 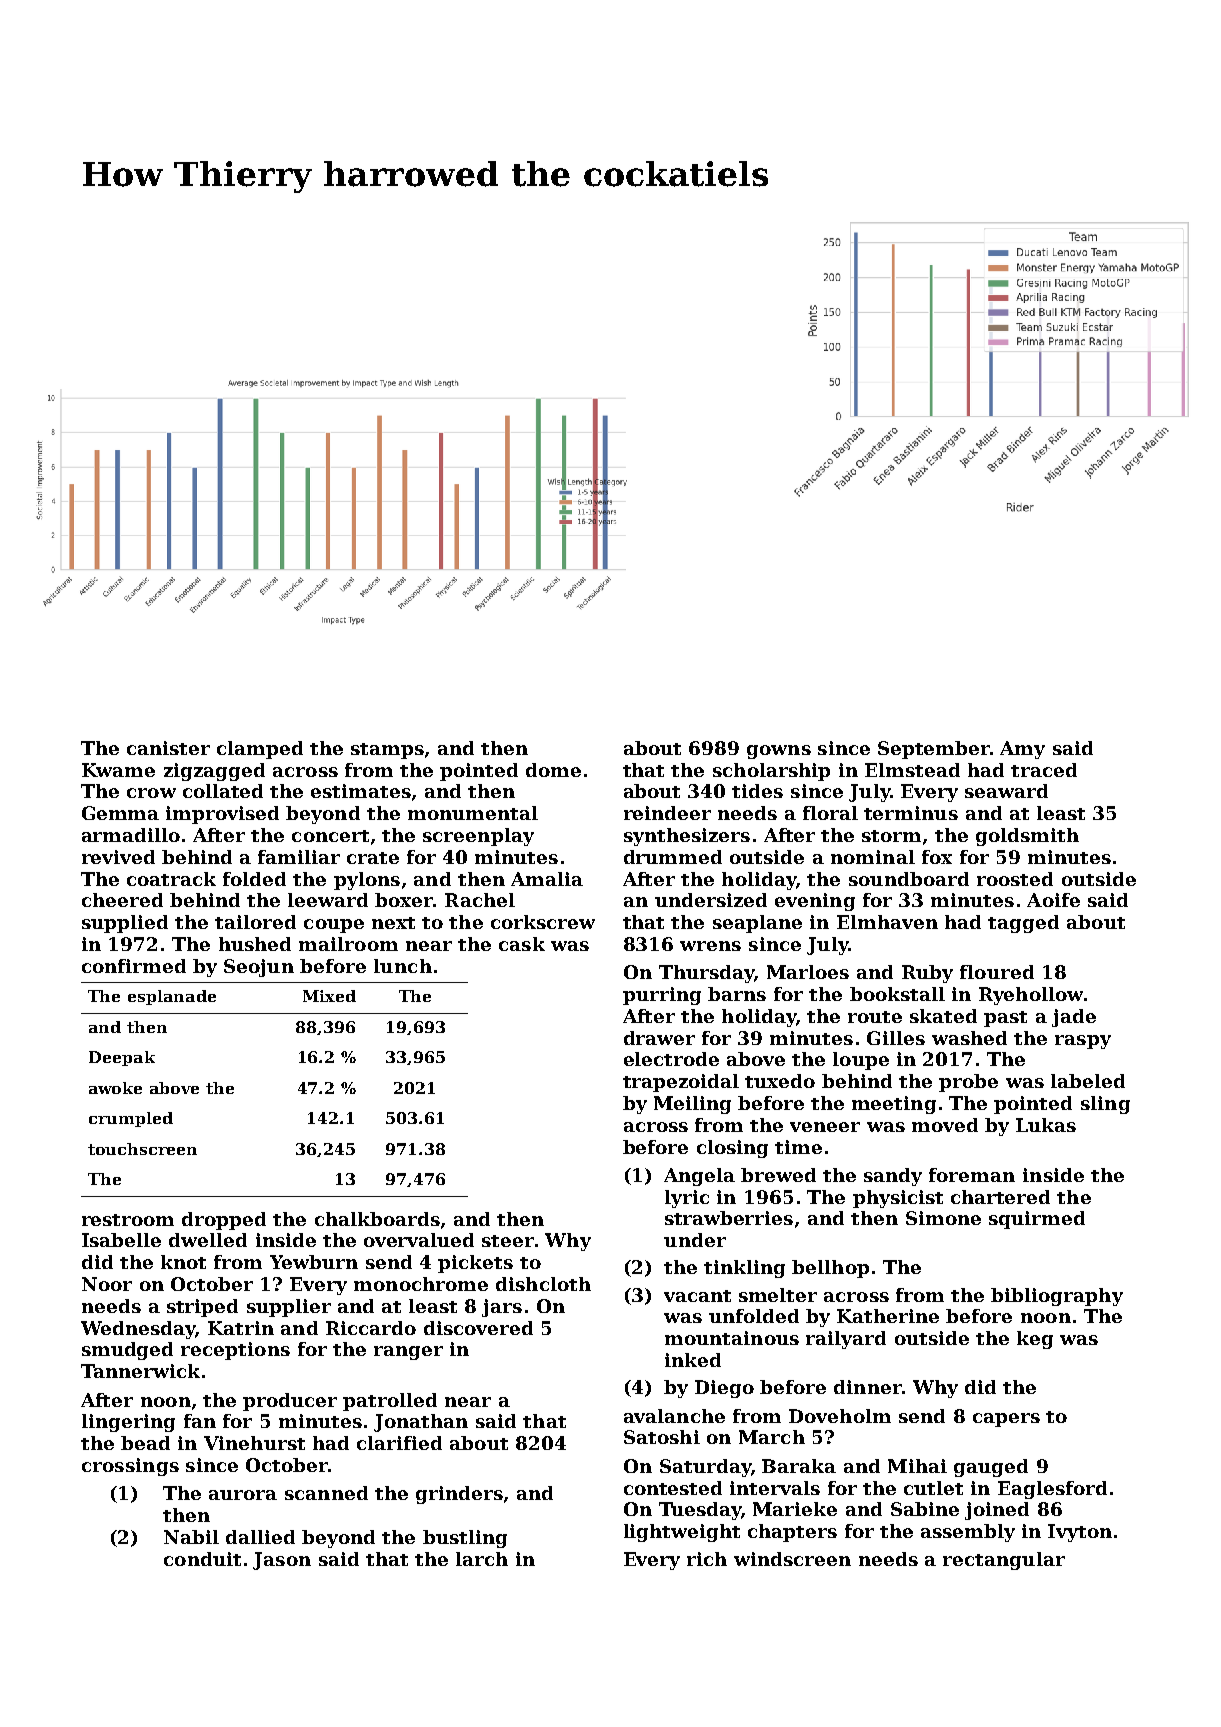 What do you see at coordinates (780, 1081) in the screenshot?
I see `tuxedo` at bounding box center [780, 1081].
